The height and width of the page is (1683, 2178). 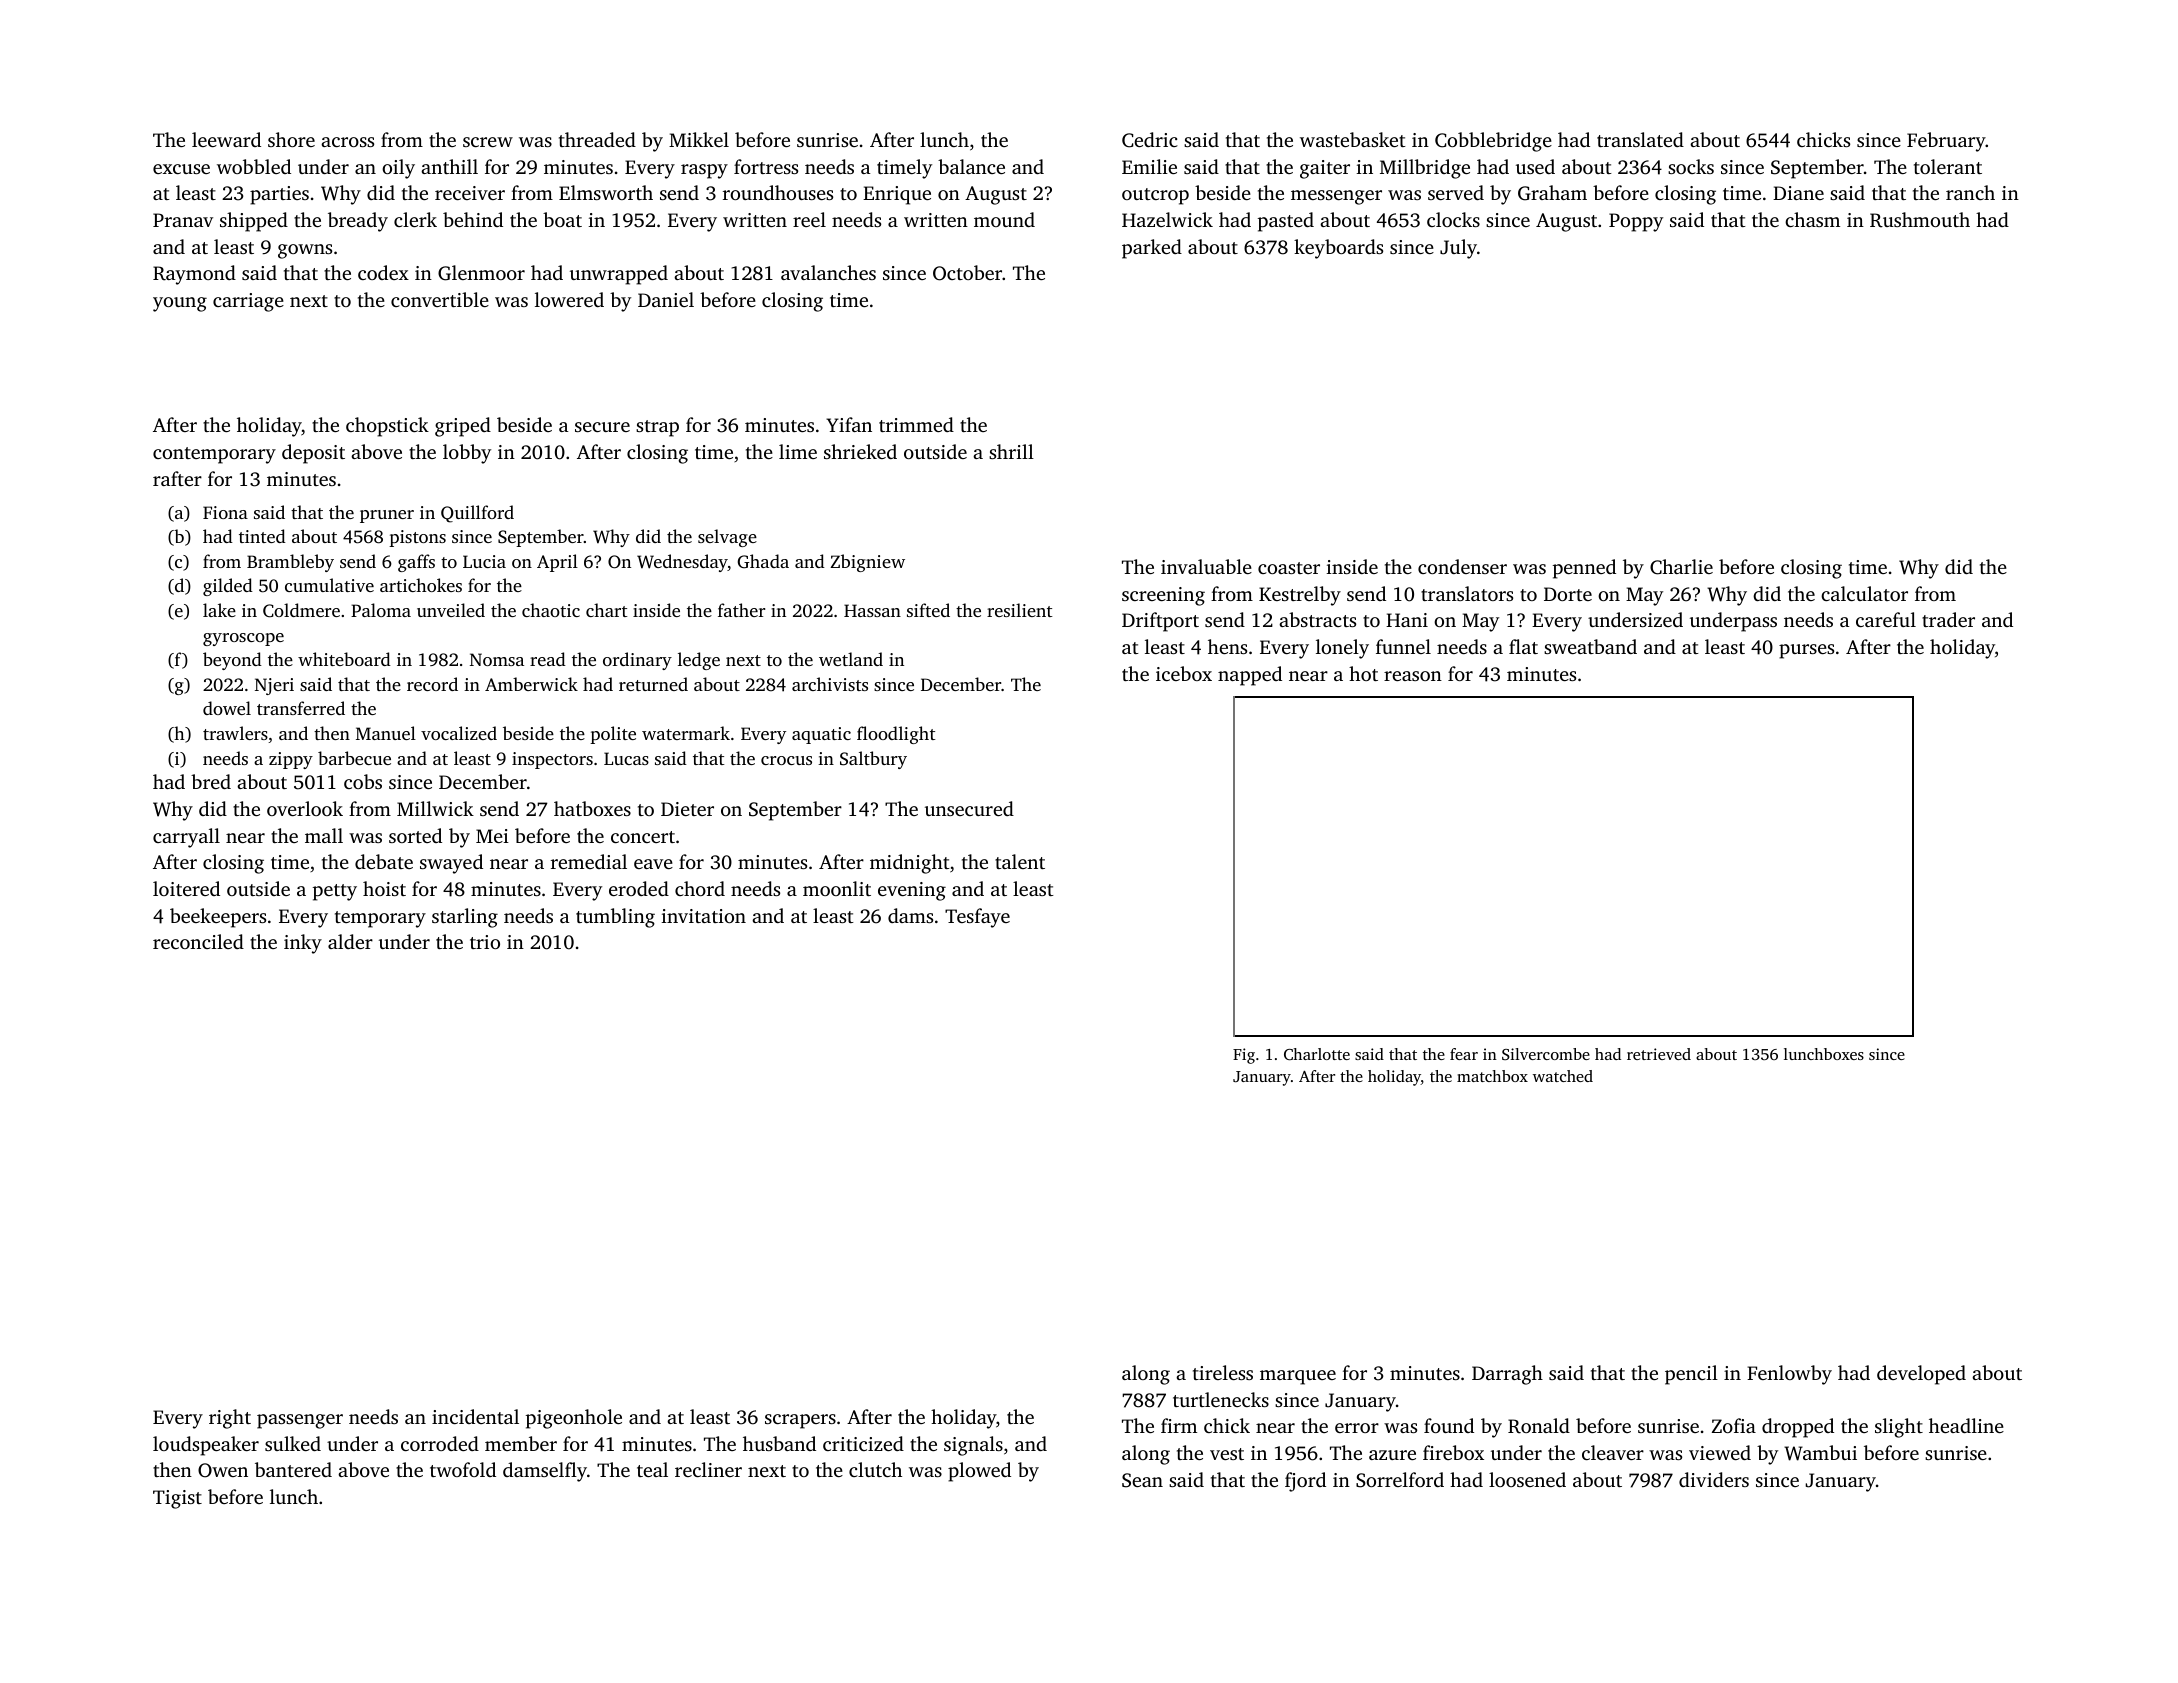 I want to click on whiteboard, so click(x=344, y=659).
